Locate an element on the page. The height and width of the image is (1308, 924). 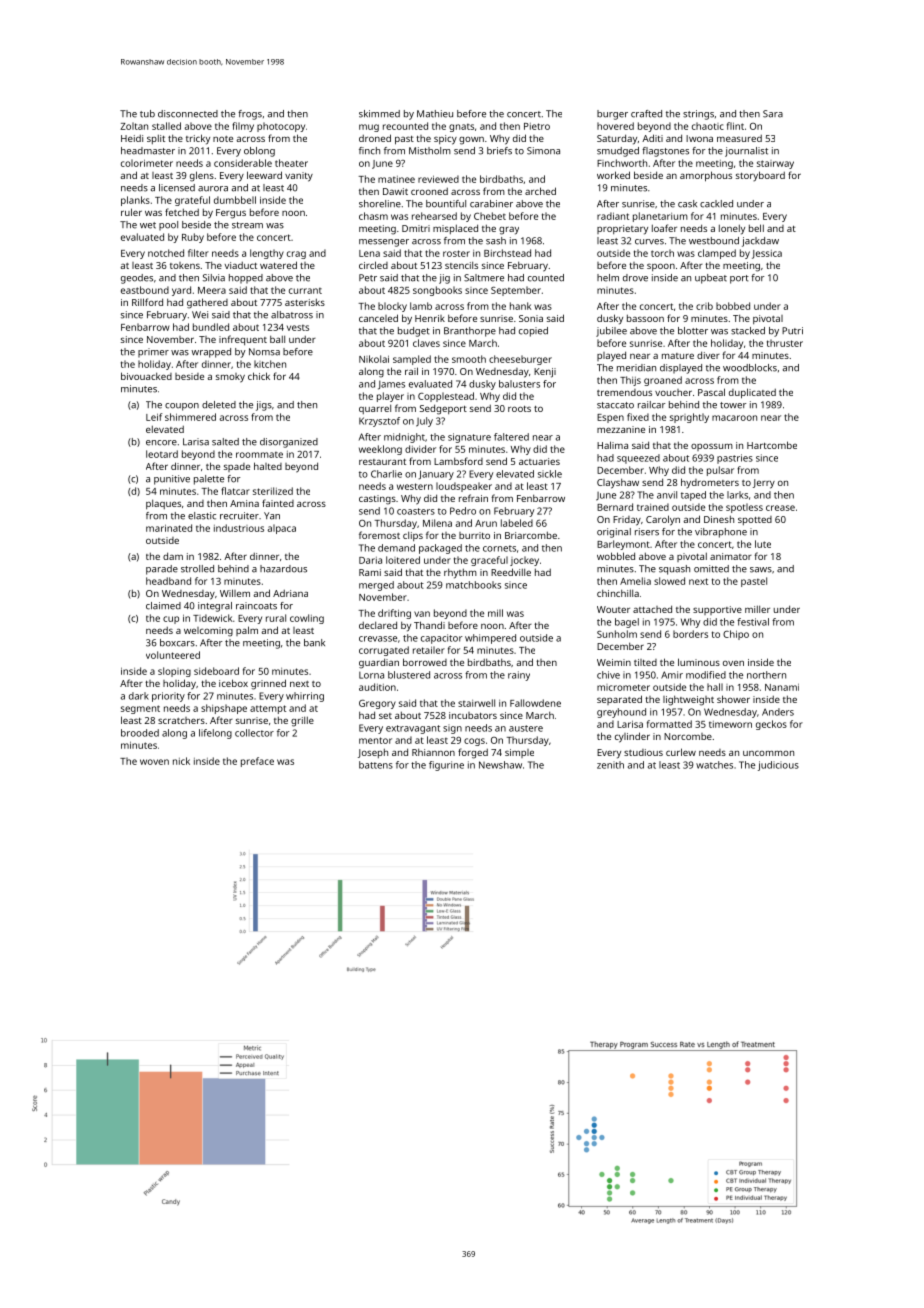
restaurant is located at coordinates (382, 462).
